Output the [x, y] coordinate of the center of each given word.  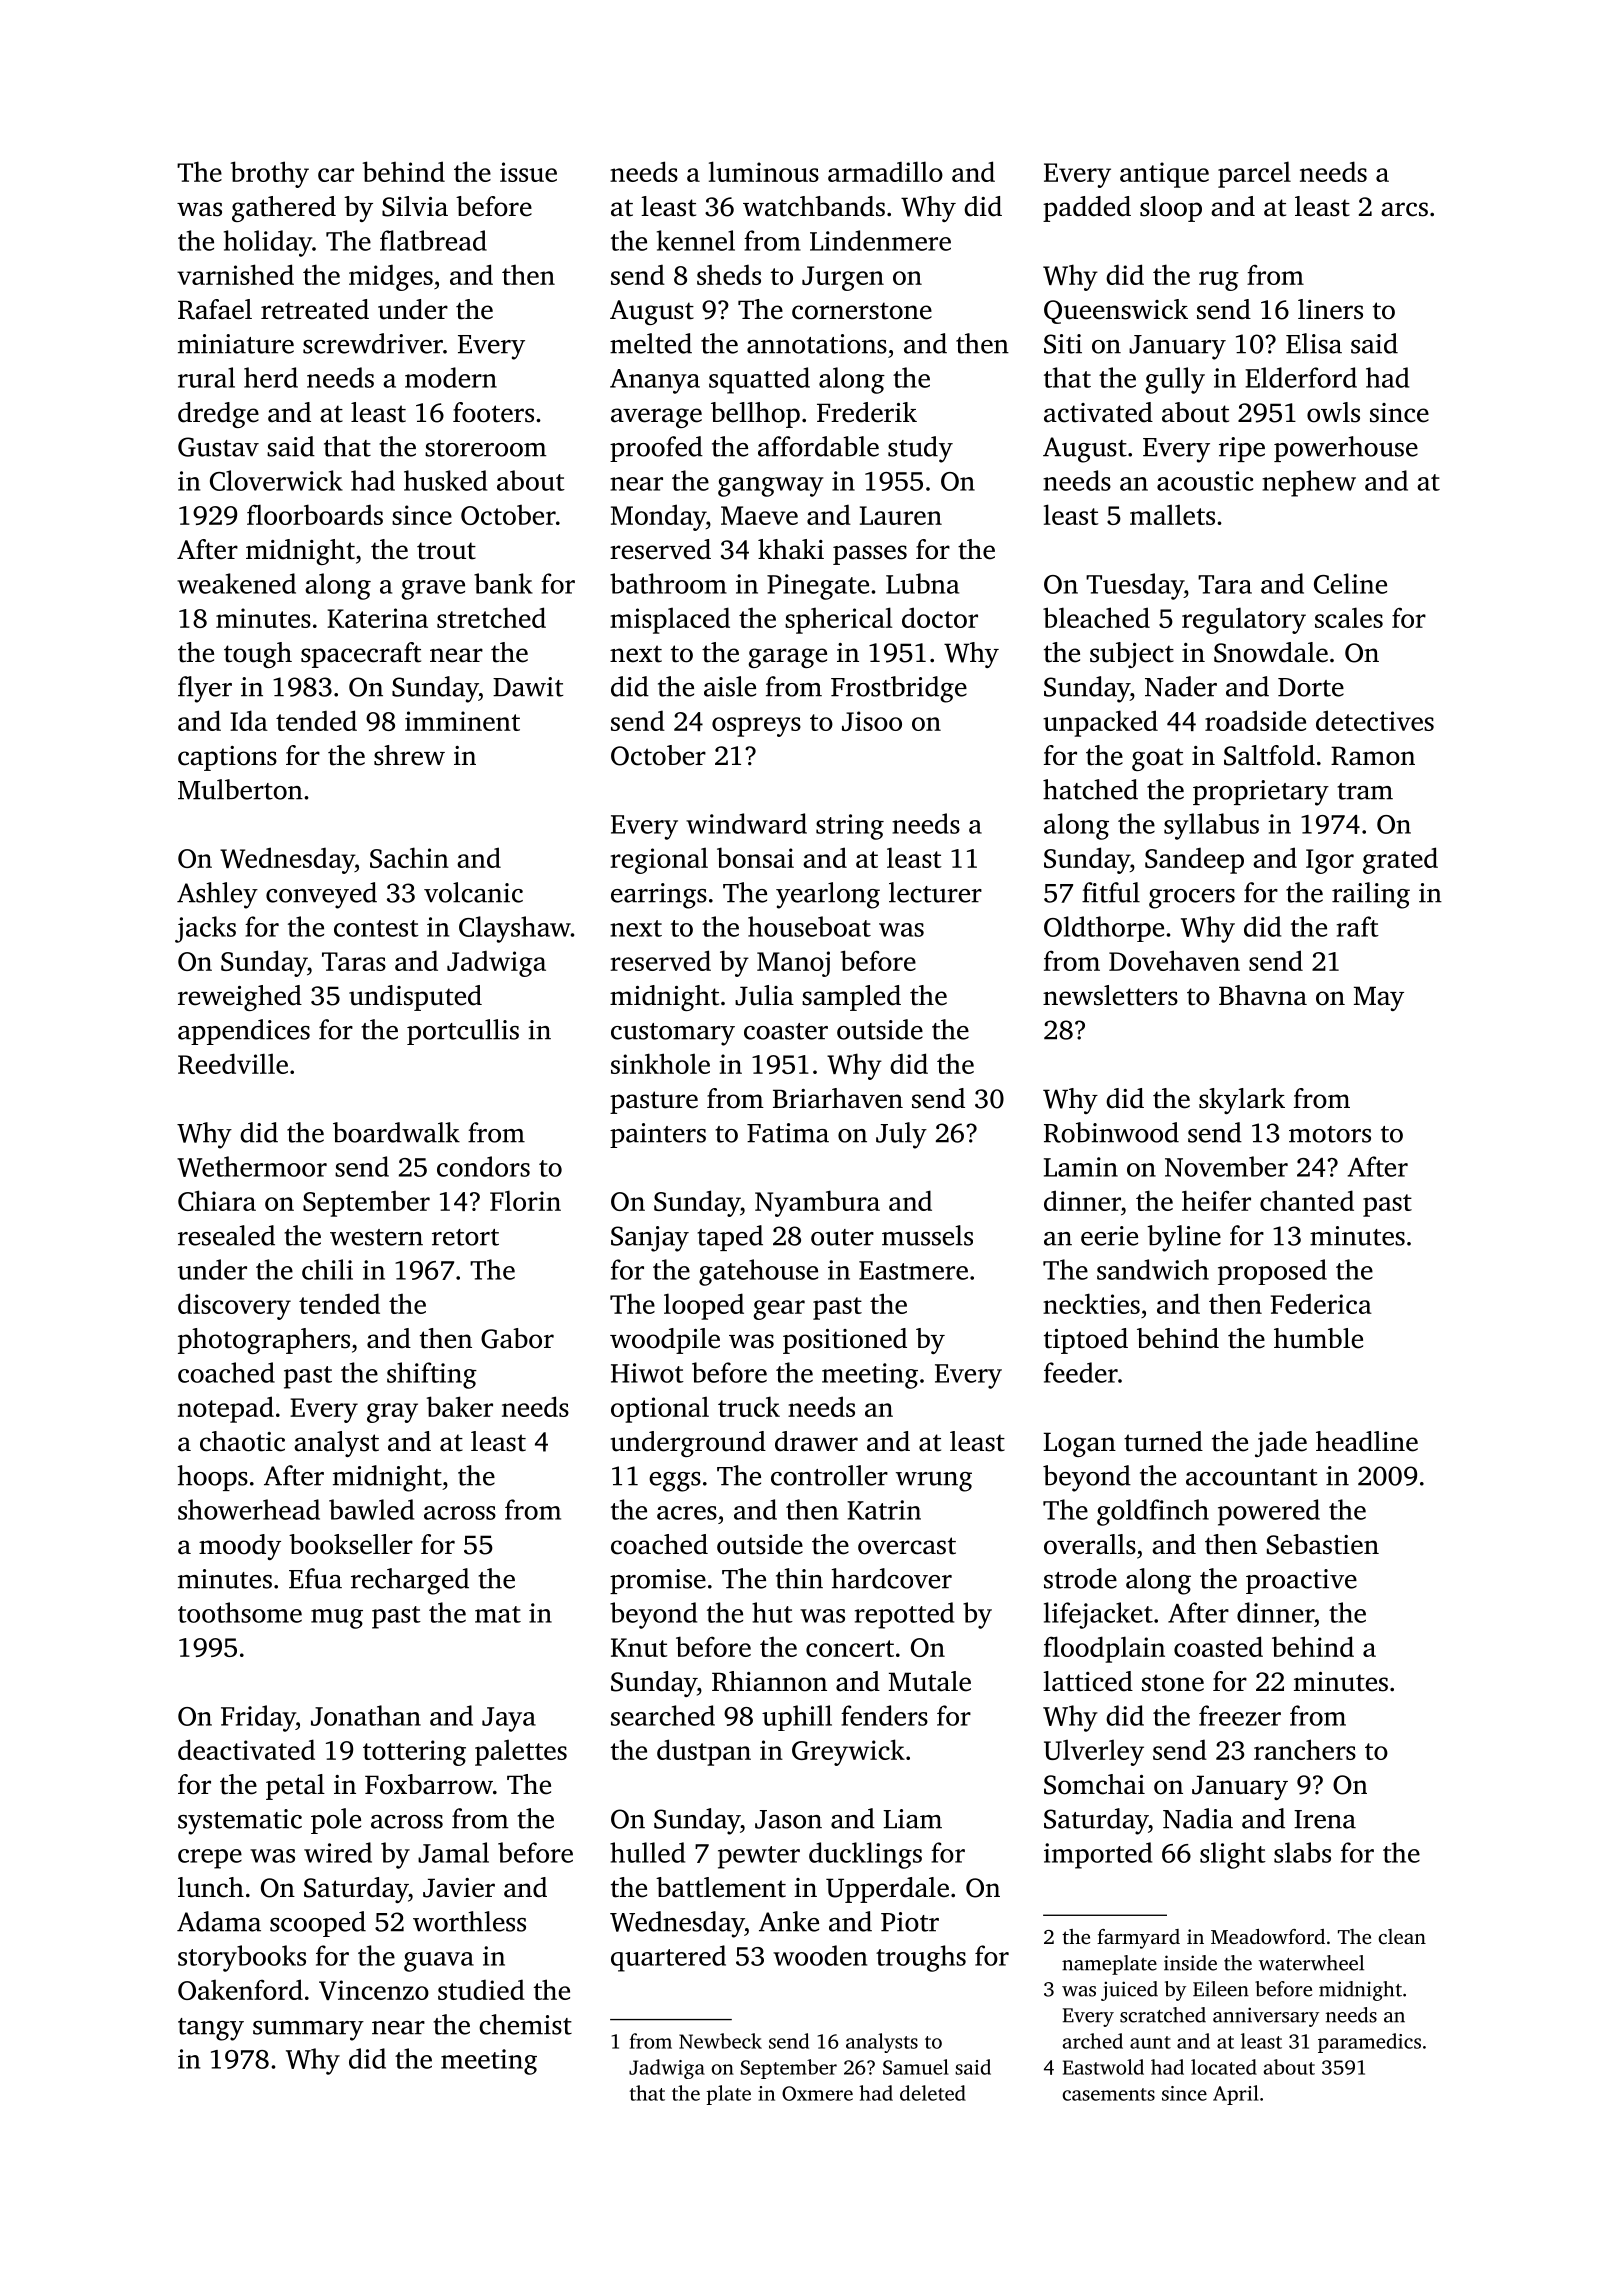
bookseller [351, 1544]
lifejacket [1098, 1615]
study [920, 449]
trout [446, 551]
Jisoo [872, 721]
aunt [1150, 2042]
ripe [1242, 449]
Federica [1321, 1303]
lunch [211, 1887]
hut [772, 1612]
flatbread [433, 240]
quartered [668, 1958]
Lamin [1081, 1167]
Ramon [1373, 756]
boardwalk [396, 1132]
